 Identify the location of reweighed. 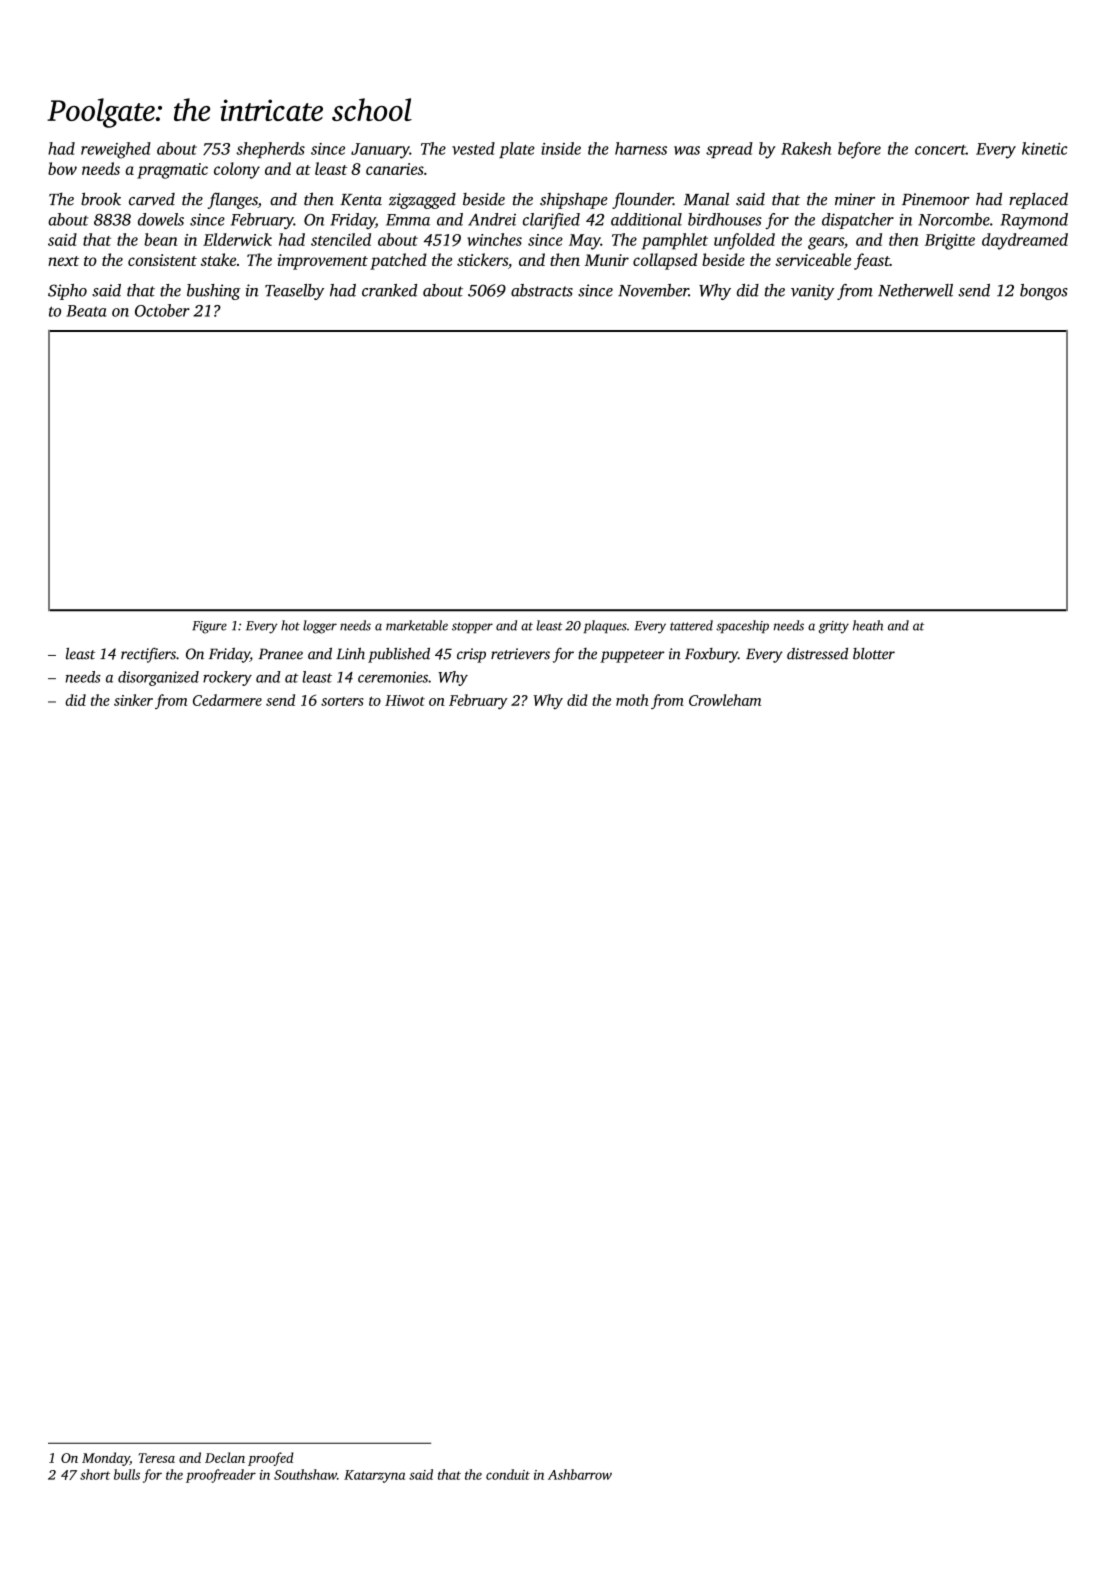
(116, 150).
